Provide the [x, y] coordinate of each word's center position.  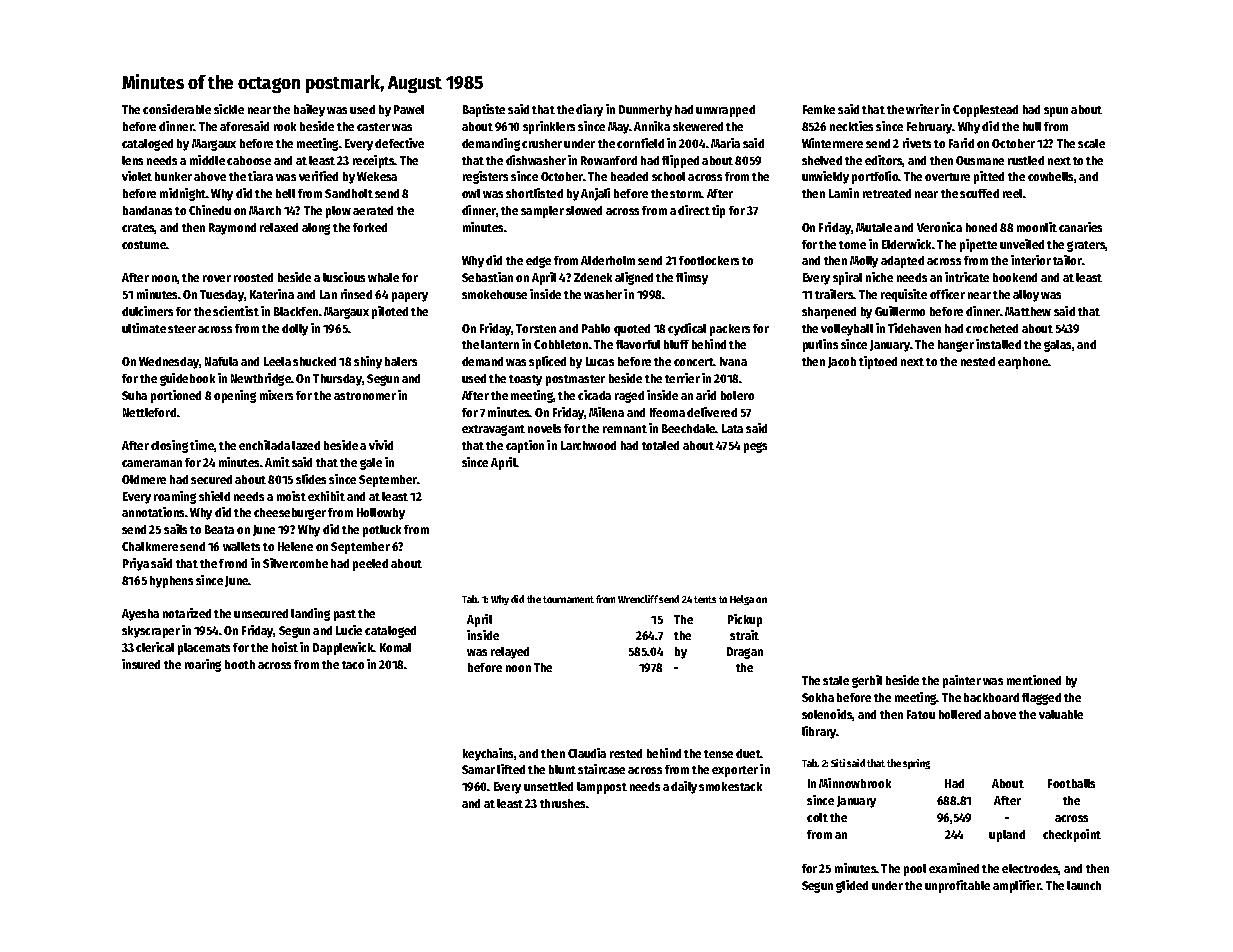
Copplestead [985, 111]
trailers [834, 294]
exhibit [326, 496]
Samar [478, 769]
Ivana [733, 361]
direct [694, 210]
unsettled [548, 786]
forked [370, 227]
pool [915, 870]
